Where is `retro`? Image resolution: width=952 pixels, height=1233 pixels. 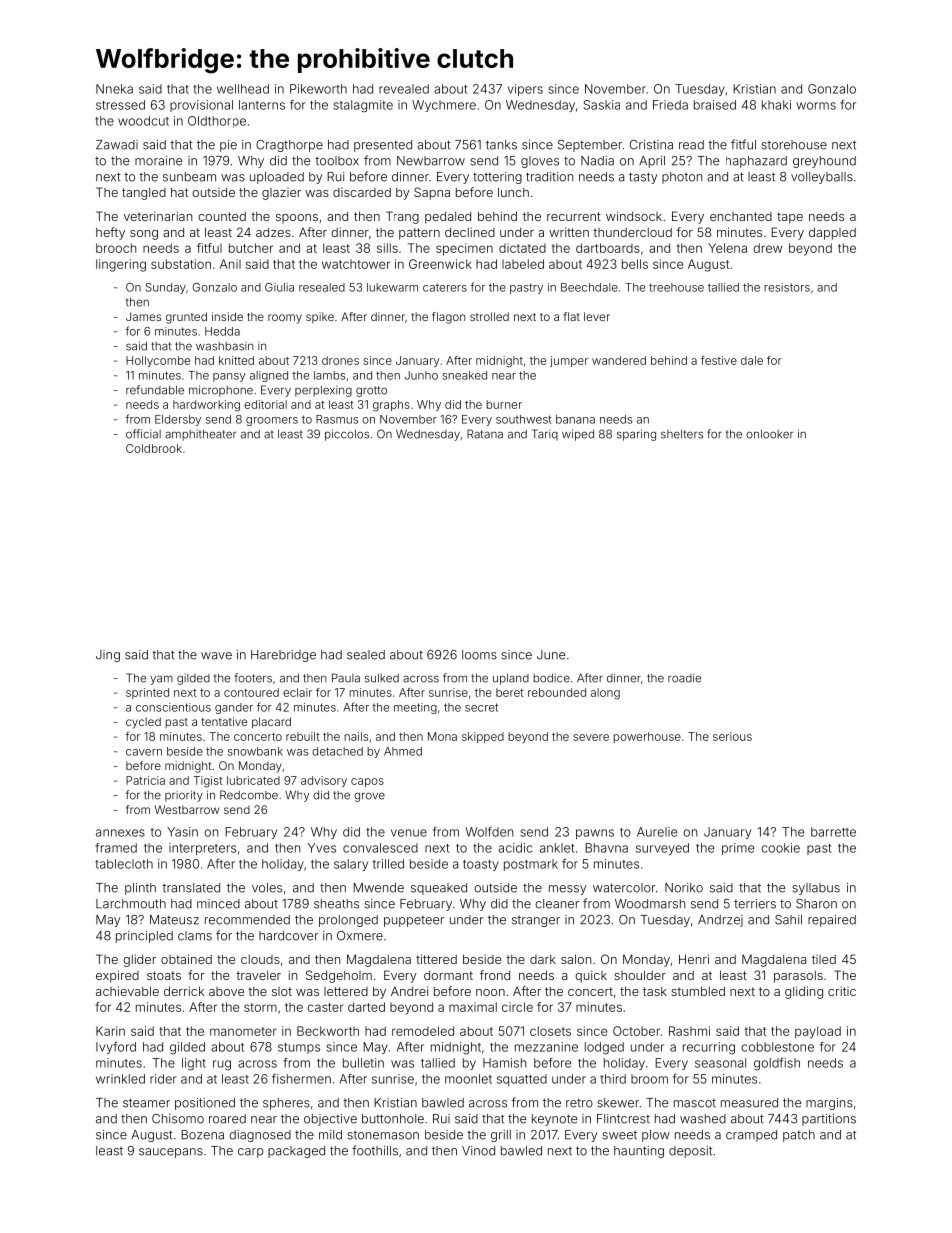
retro is located at coordinates (579, 1103).
